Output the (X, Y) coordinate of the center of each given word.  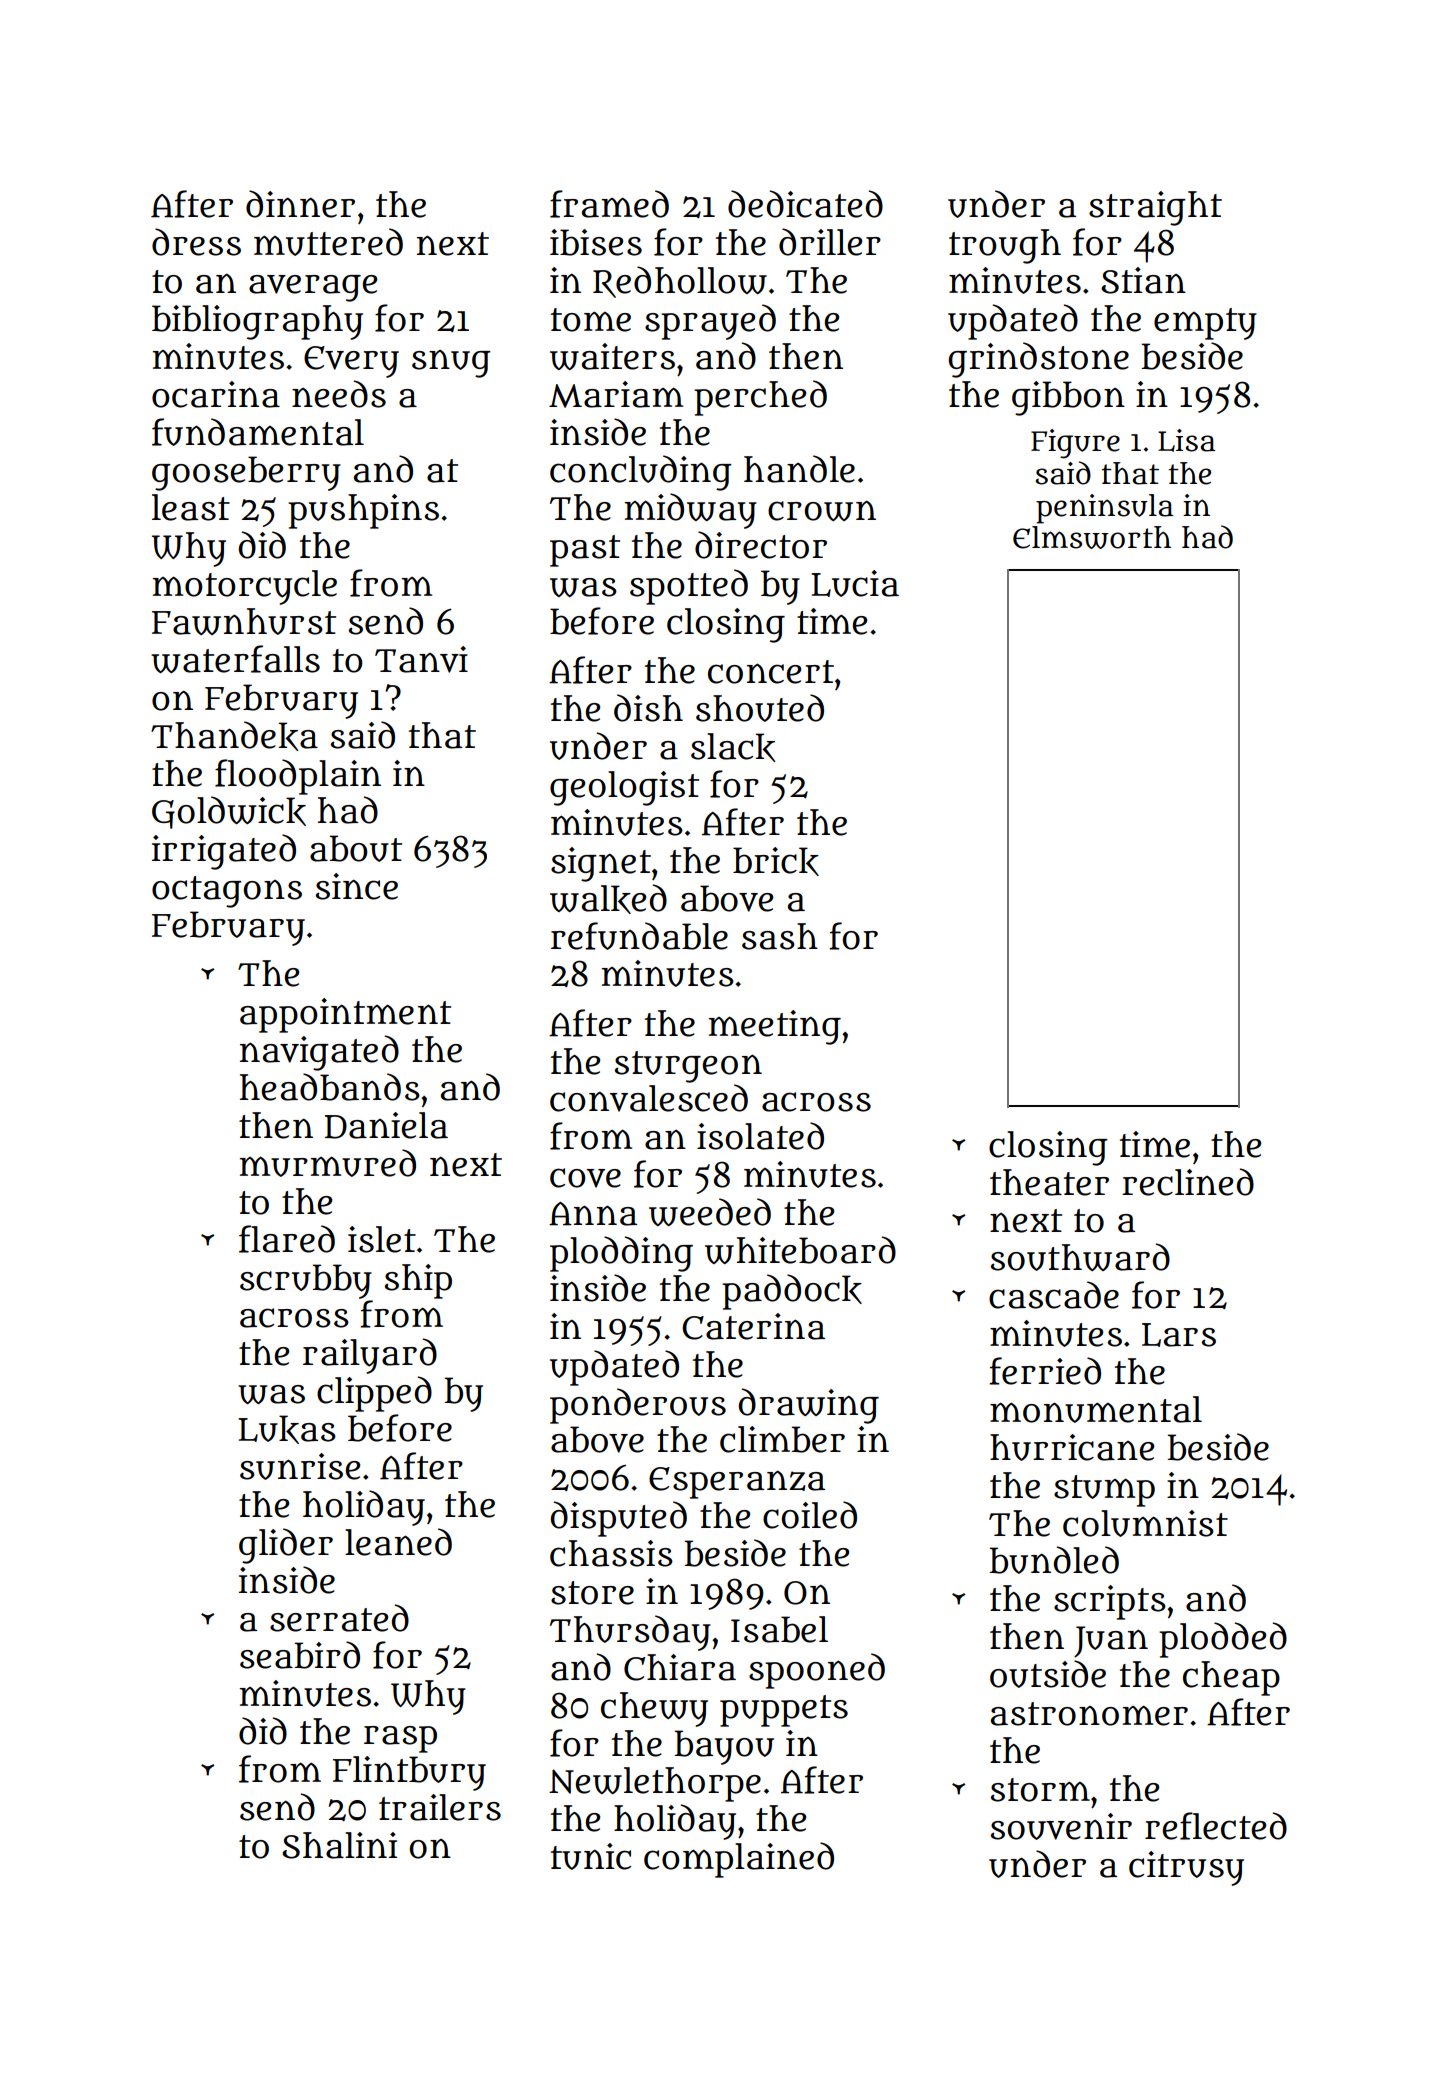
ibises (596, 242)
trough (1005, 246)
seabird (300, 1655)
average (313, 288)
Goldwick (229, 812)
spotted (689, 587)
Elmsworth (1092, 537)
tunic (591, 1856)
